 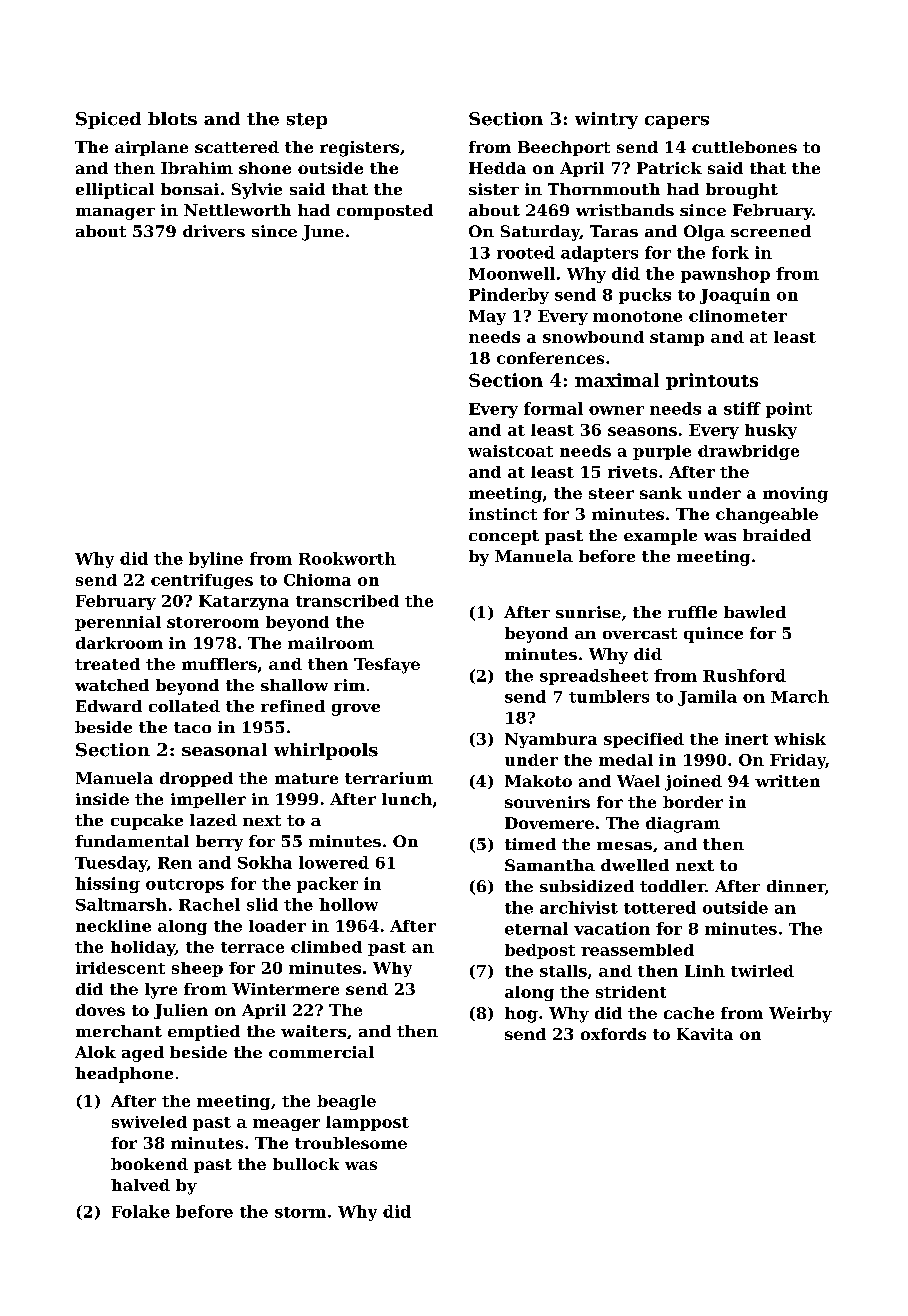 I want to click on dropped, so click(x=196, y=779).
